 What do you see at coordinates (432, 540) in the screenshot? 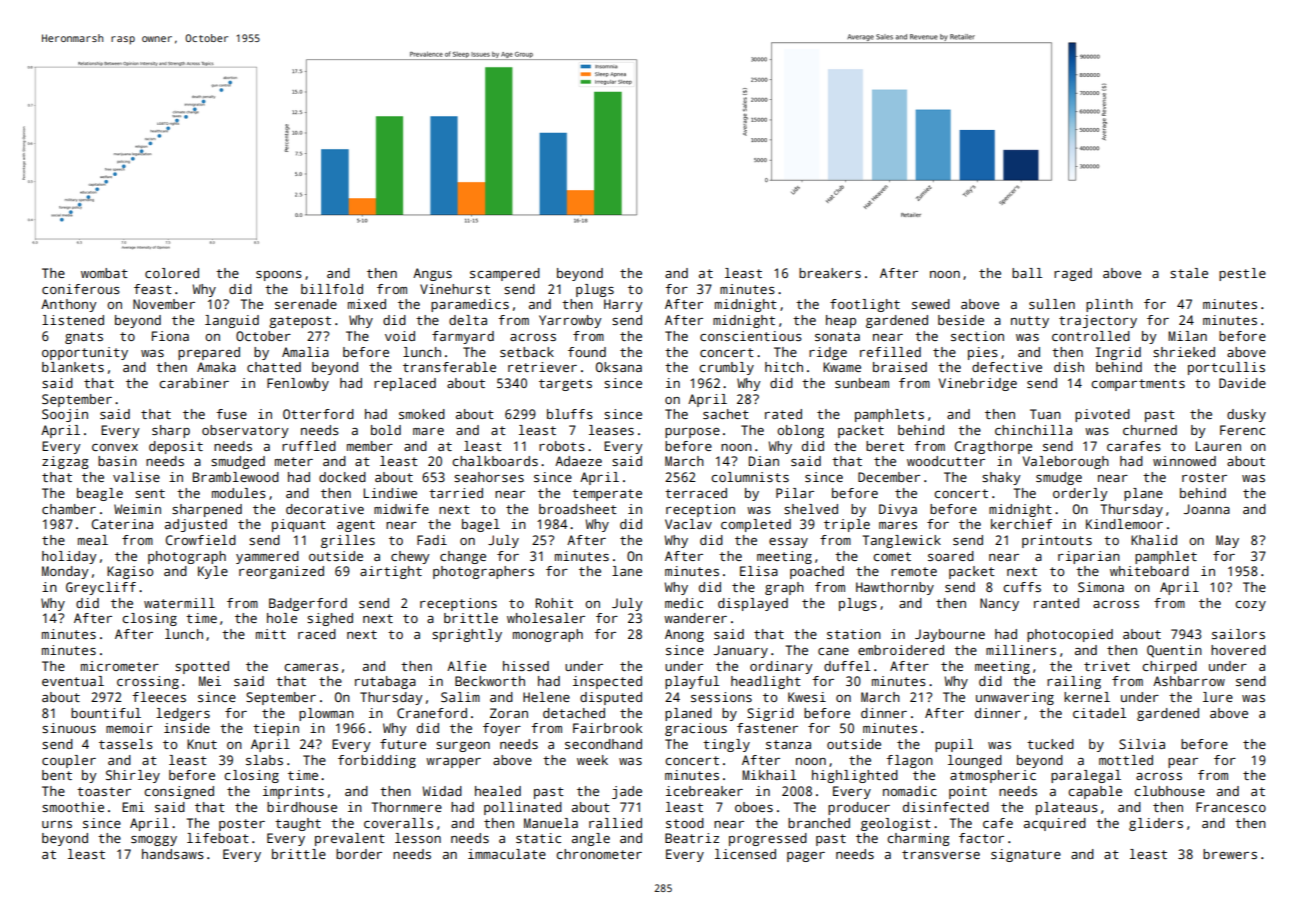
I see `Fadi` at bounding box center [432, 540].
